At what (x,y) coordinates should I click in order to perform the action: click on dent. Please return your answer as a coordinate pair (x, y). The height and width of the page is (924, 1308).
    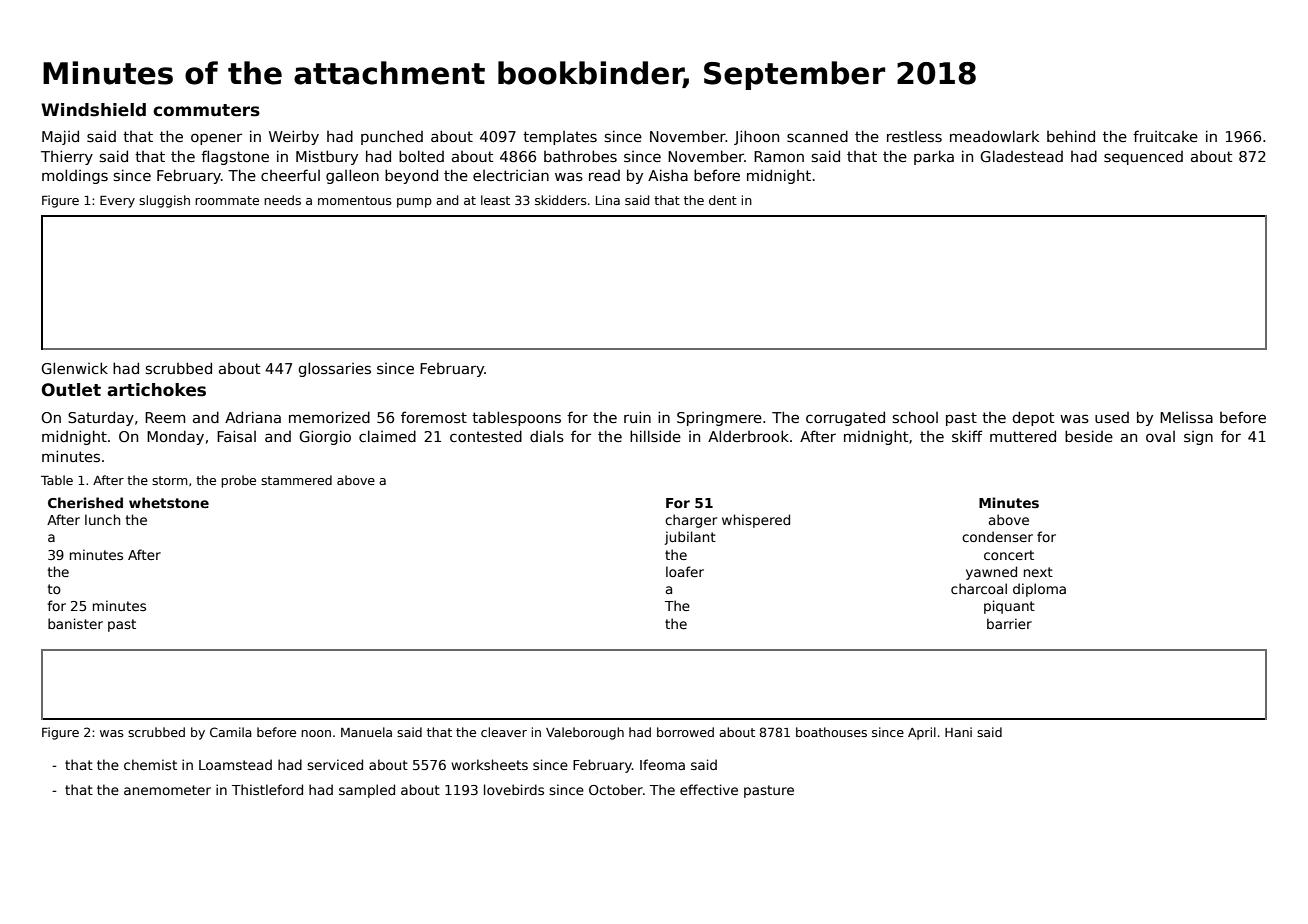
    Looking at the image, I should click on (723, 200).
